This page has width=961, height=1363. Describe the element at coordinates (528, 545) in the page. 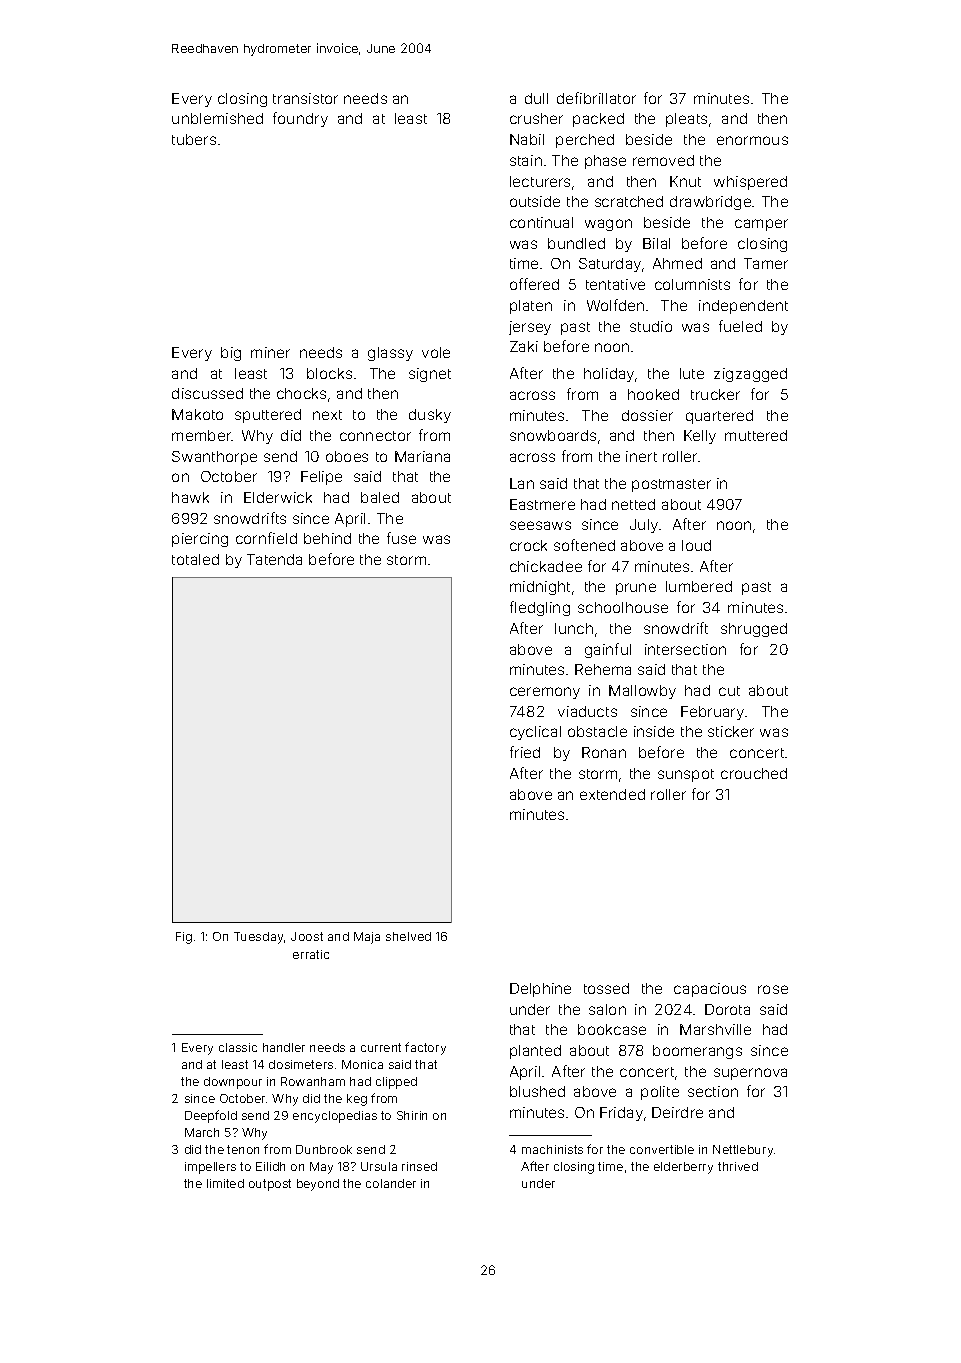

I see `crock` at that location.
